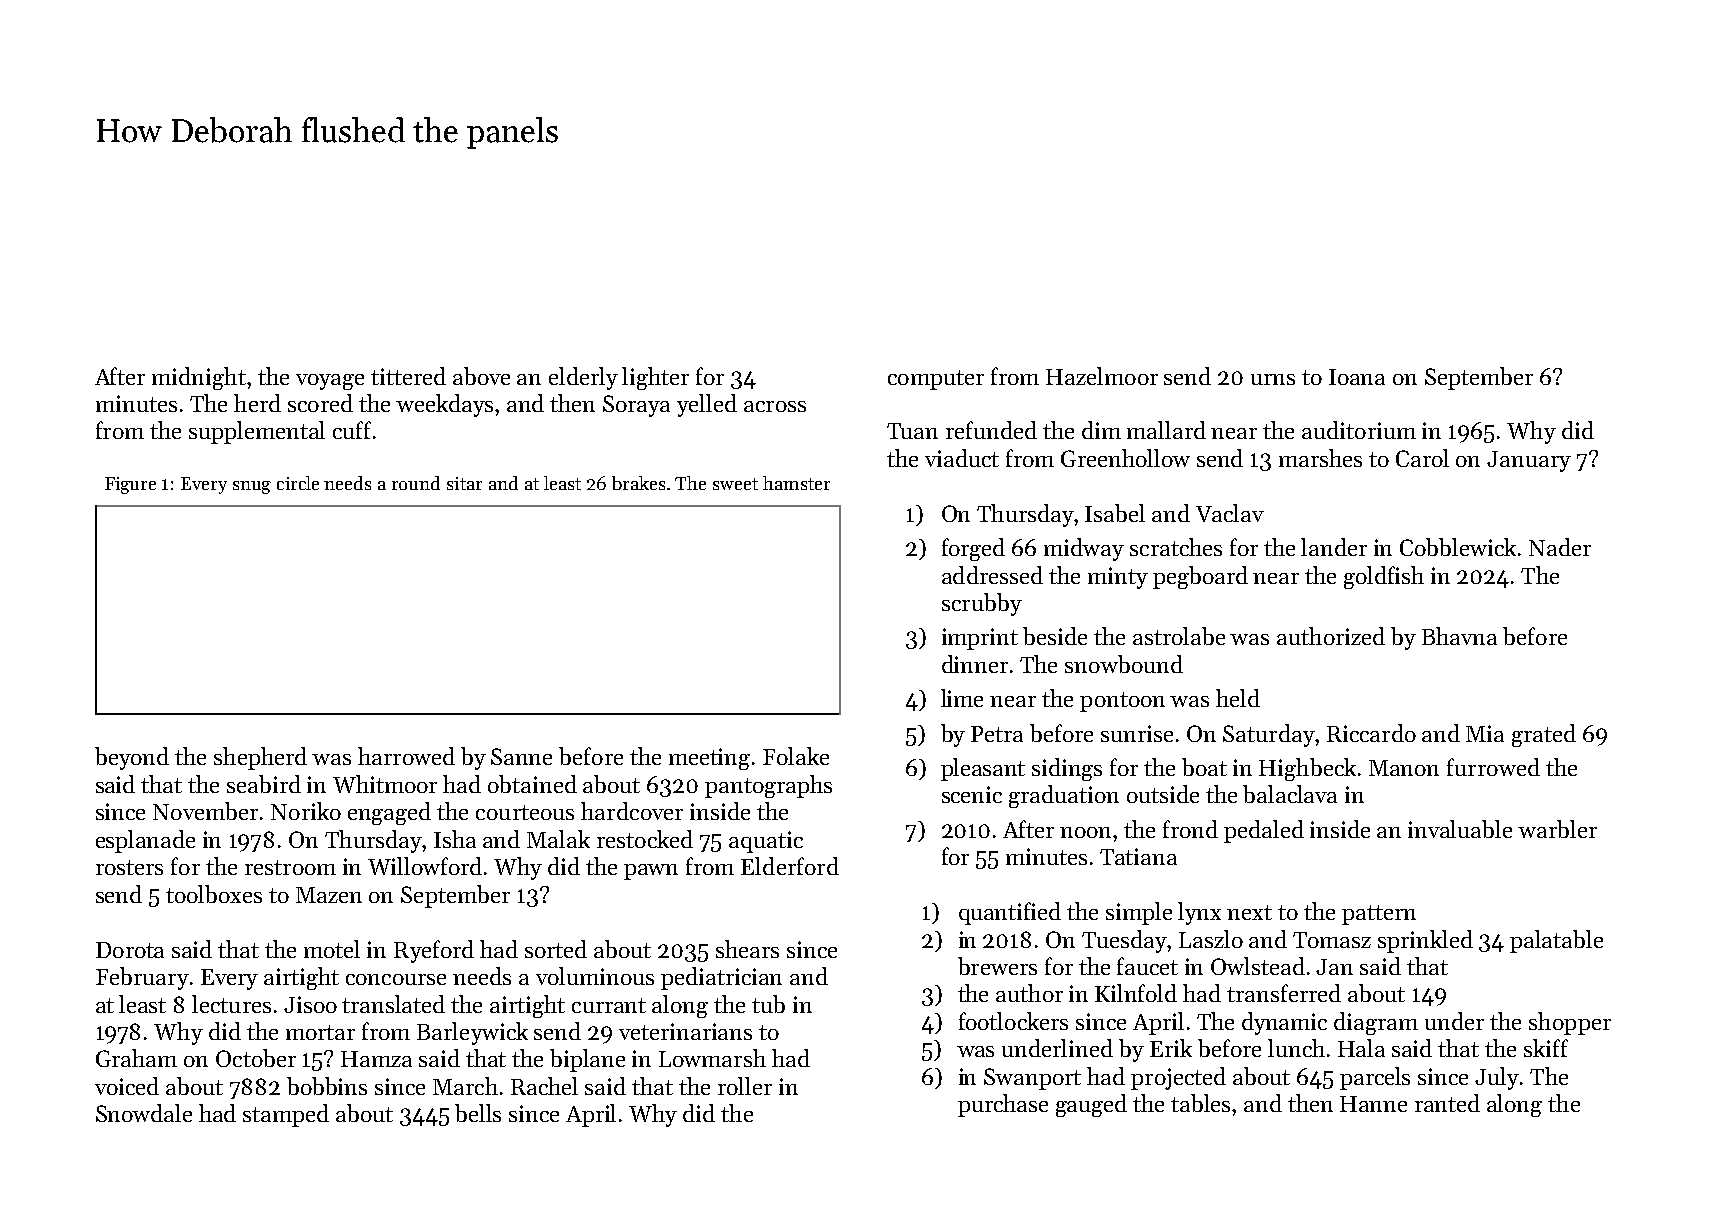 The width and height of the screenshot is (1727, 1221). What do you see at coordinates (136, 1058) in the screenshot?
I see `Graham` at bounding box center [136, 1058].
